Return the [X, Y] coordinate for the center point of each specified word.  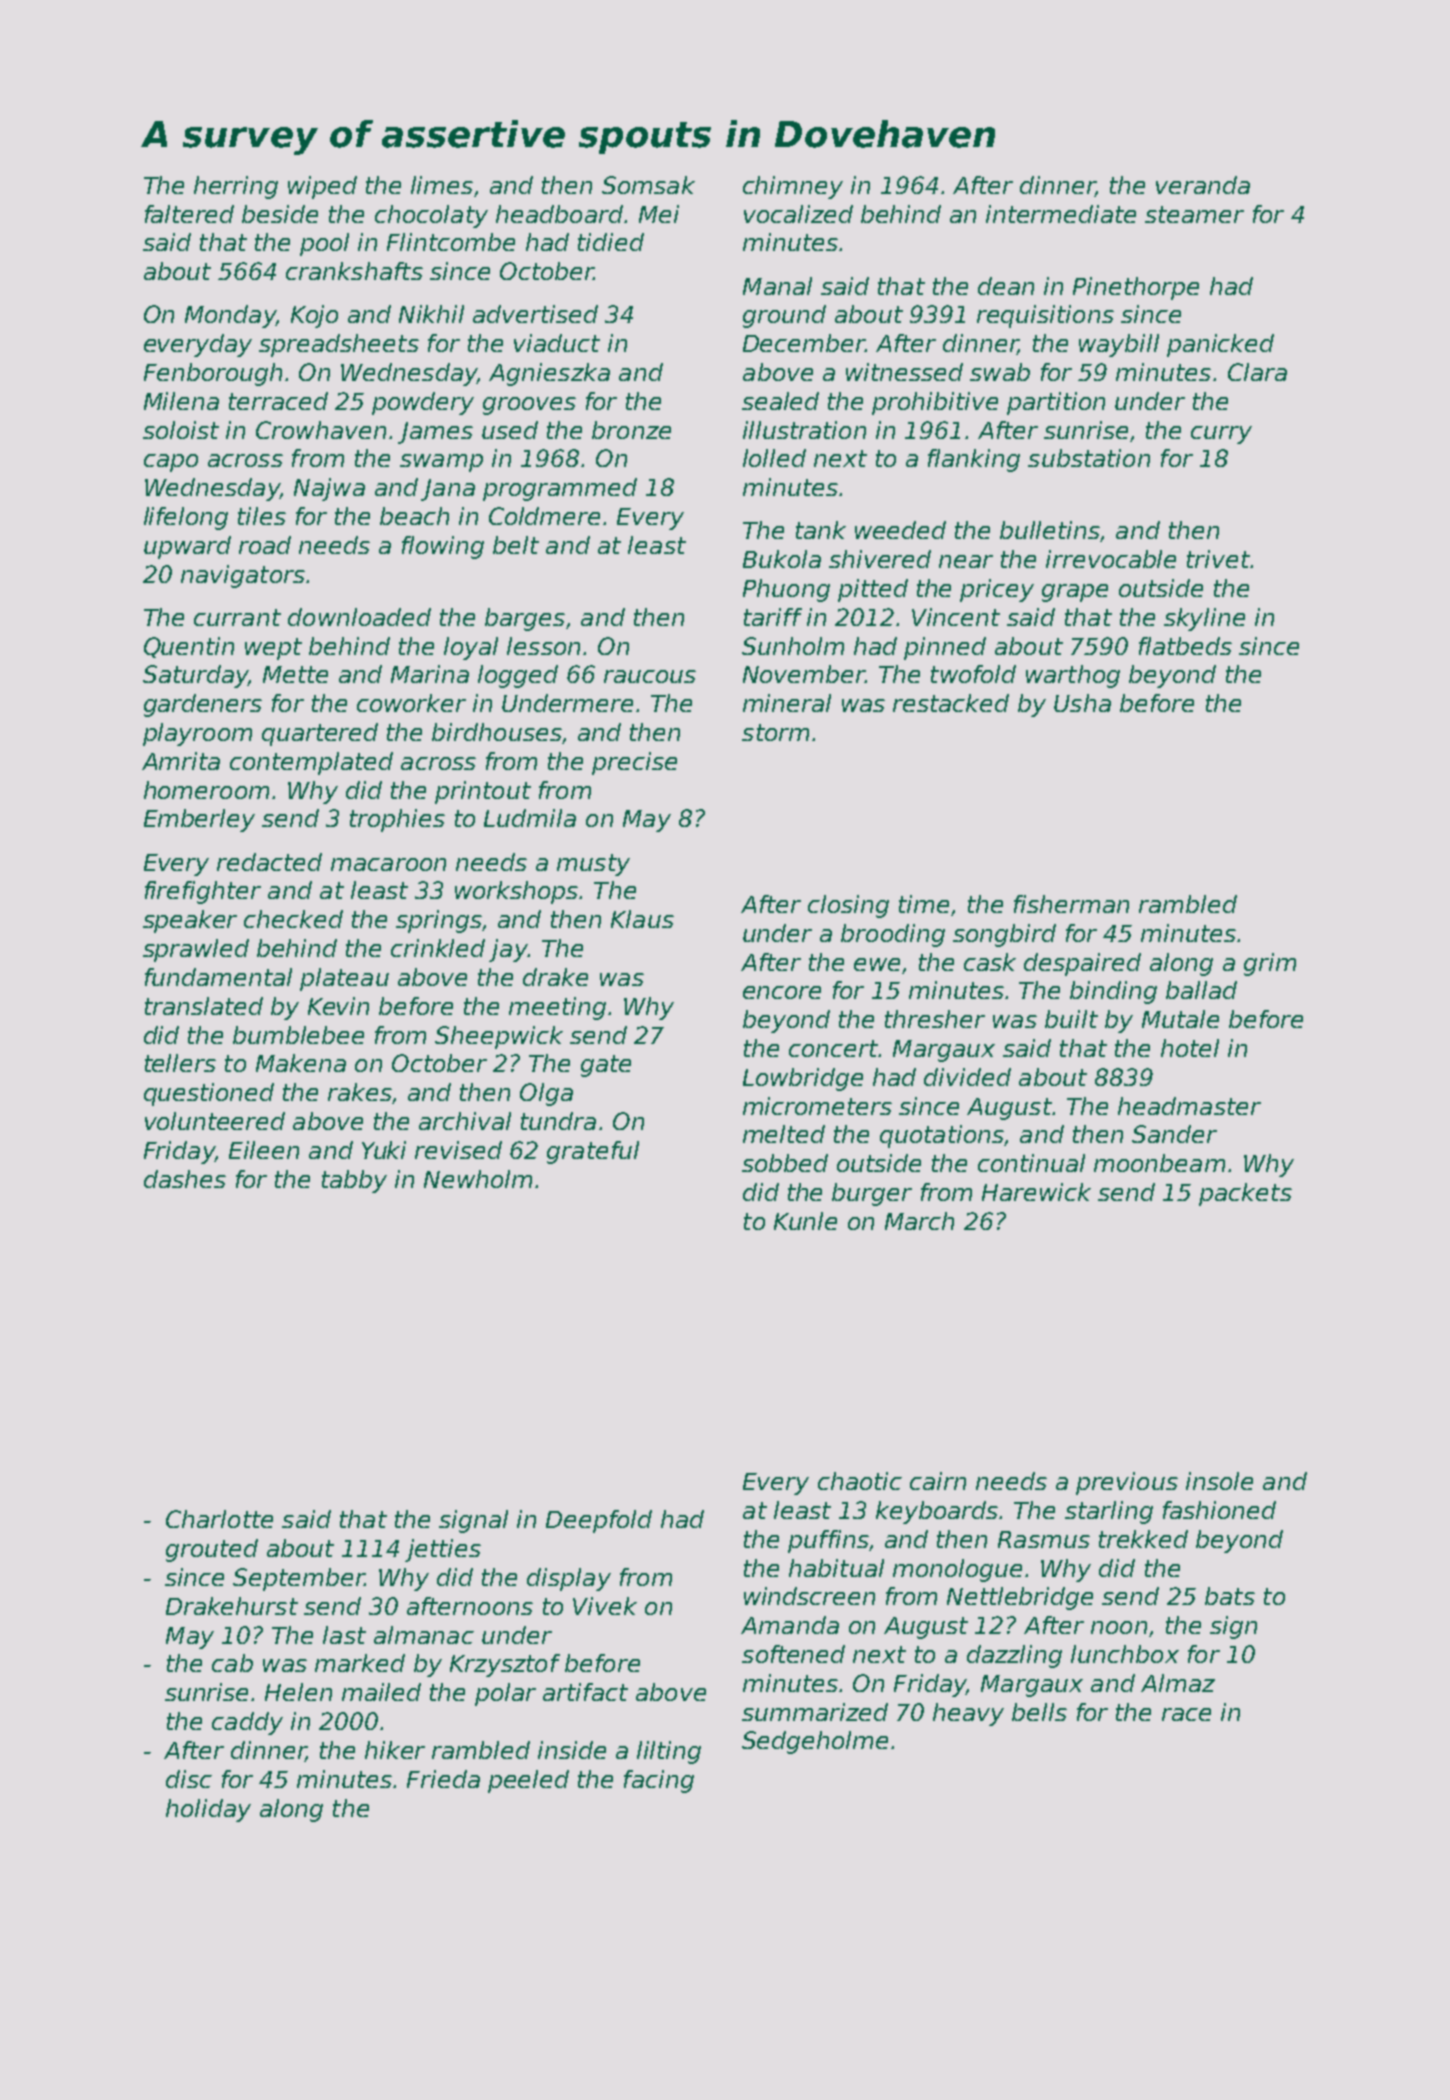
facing [659, 1781]
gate [606, 1066]
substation [1089, 458]
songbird [1004, 935]
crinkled [438, 948]
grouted [212, 1550]
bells [1039, 1712]
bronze [631, 430]
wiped [322, 187]
